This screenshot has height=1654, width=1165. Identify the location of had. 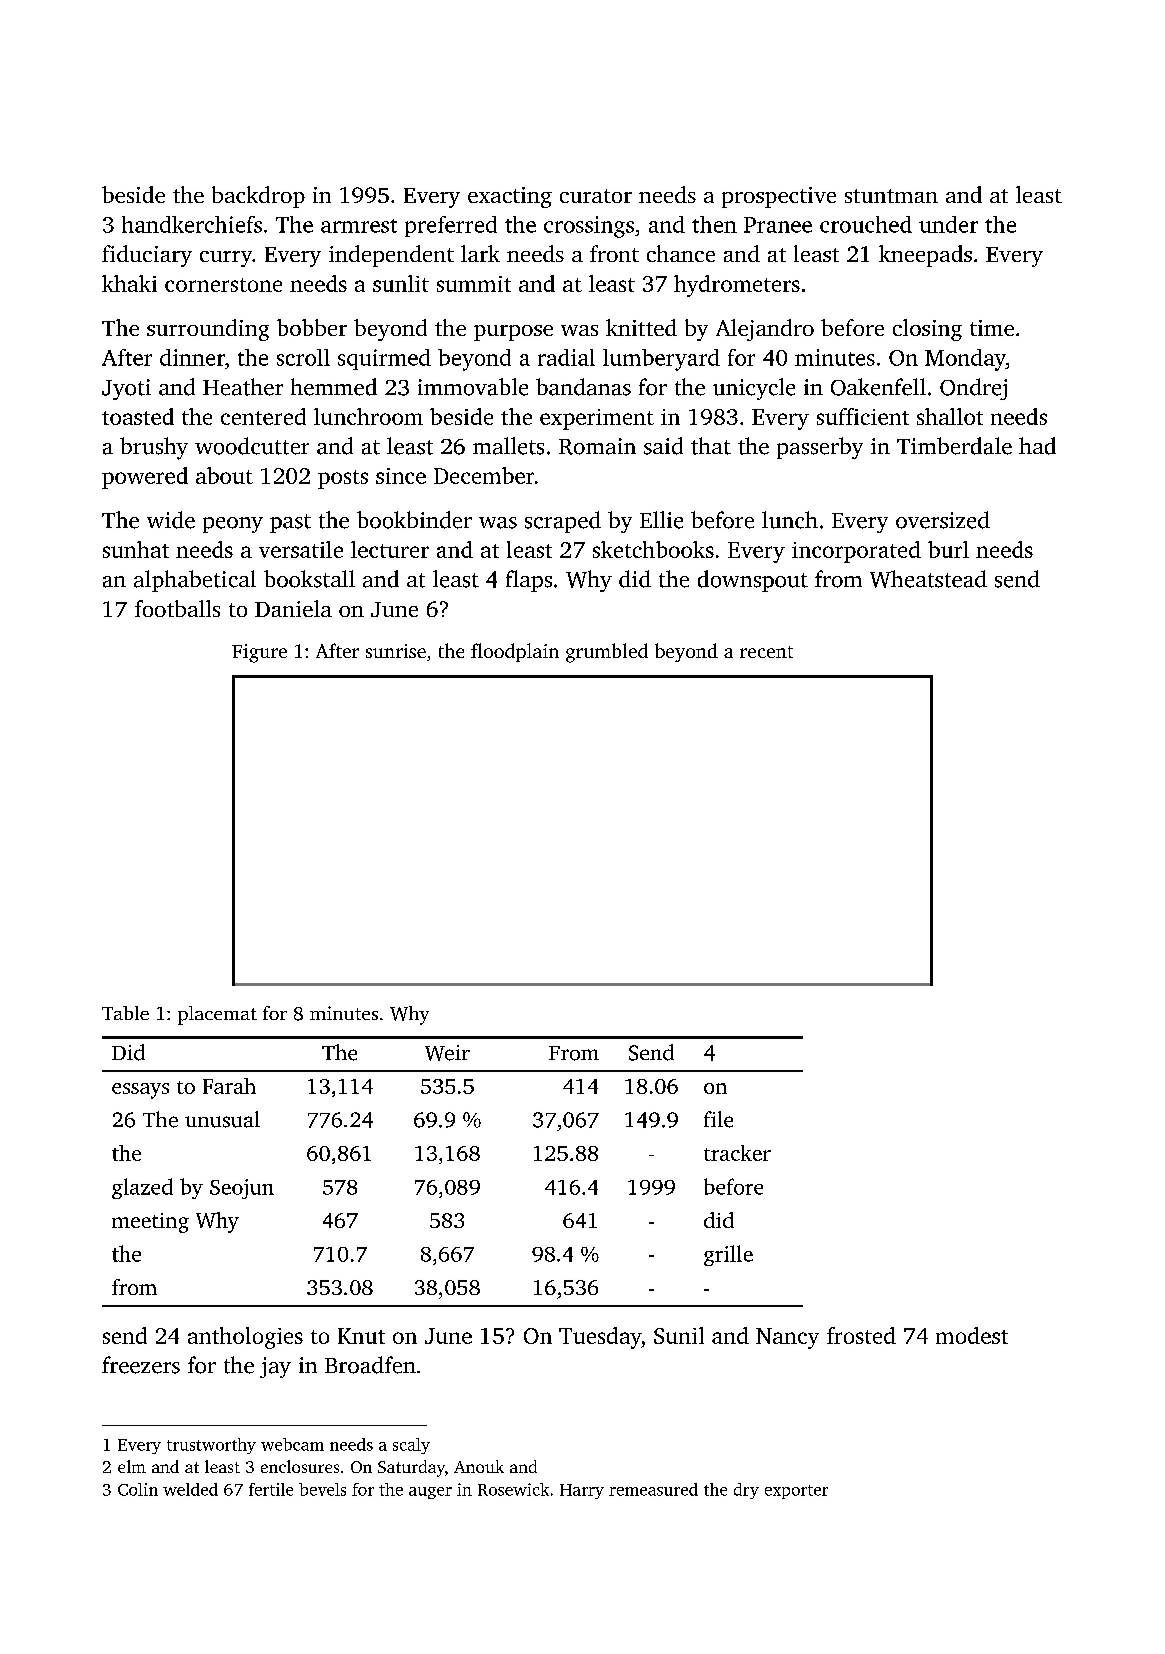
(1037, 446).
